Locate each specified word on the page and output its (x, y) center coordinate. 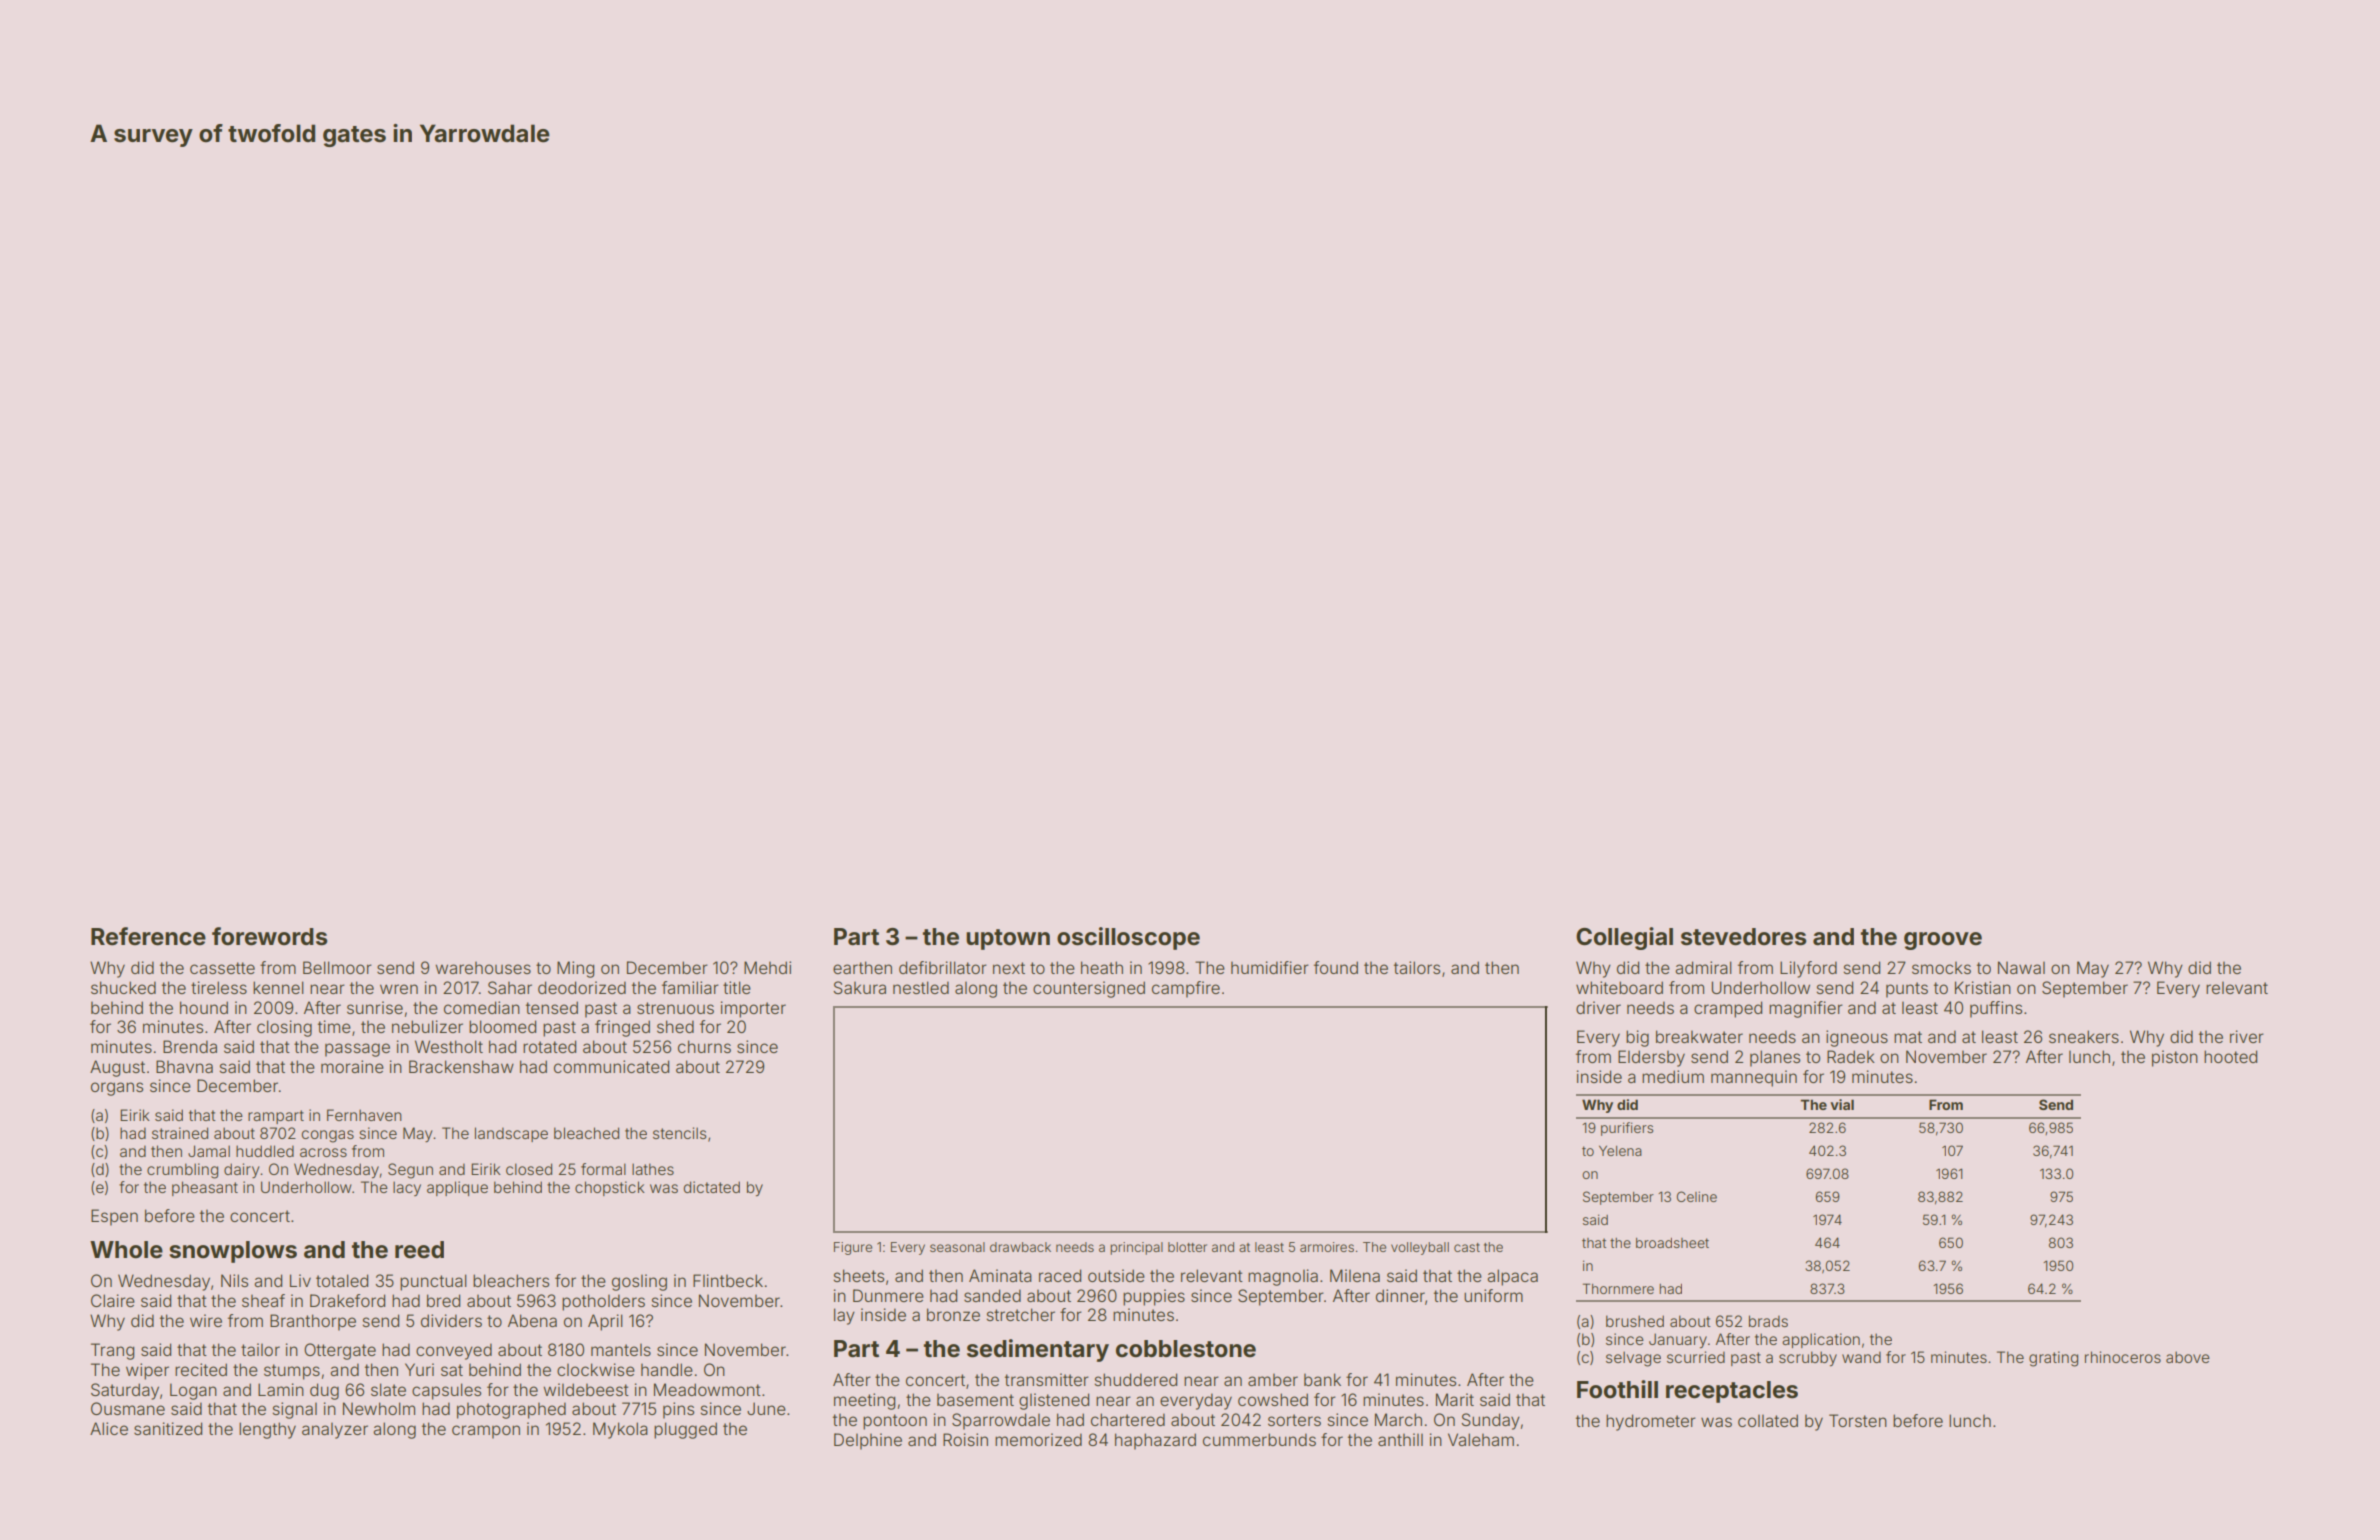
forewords (269, 936)
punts (1907, 990)
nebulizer (427, 1026)
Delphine (868, 1441)
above (2188, 1357)
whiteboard (1619, 987)
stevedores (1743, 937)
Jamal (209, 1151)
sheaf (263, 1300)
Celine (1697, 1196)
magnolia (1283, 1277)
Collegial (1624, 938)
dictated (712, 1187)
